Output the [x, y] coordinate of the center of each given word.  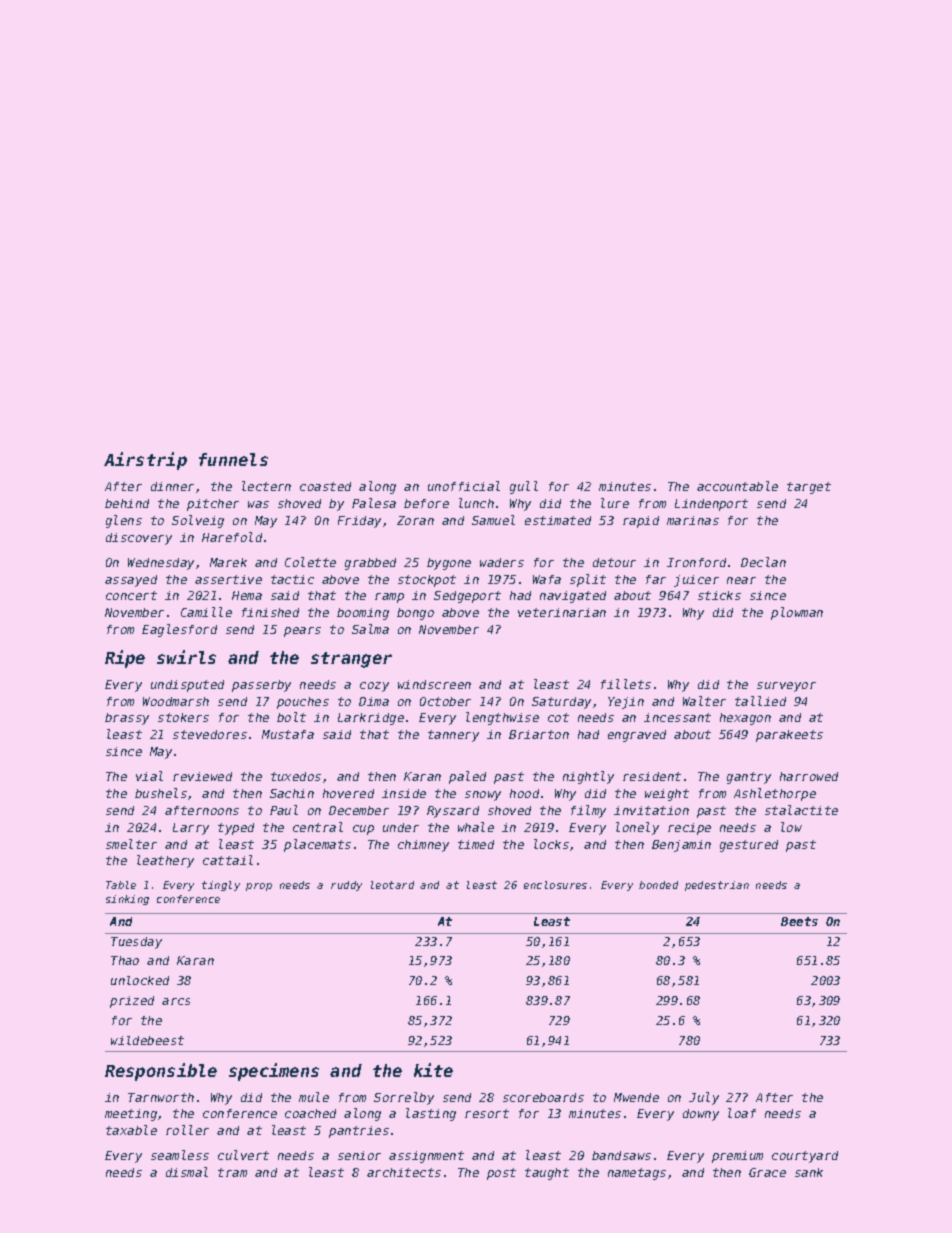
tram [232, 1172]
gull [524, 487]
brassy [127, 719]
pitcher [213, 505]
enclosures [555, 885]
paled [467, 777]
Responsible [161, 1072]
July [704, 1098]
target [809, 488]
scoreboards [543, 1097]
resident [652, 776]
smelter [131, 844]
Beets [799, 921]
